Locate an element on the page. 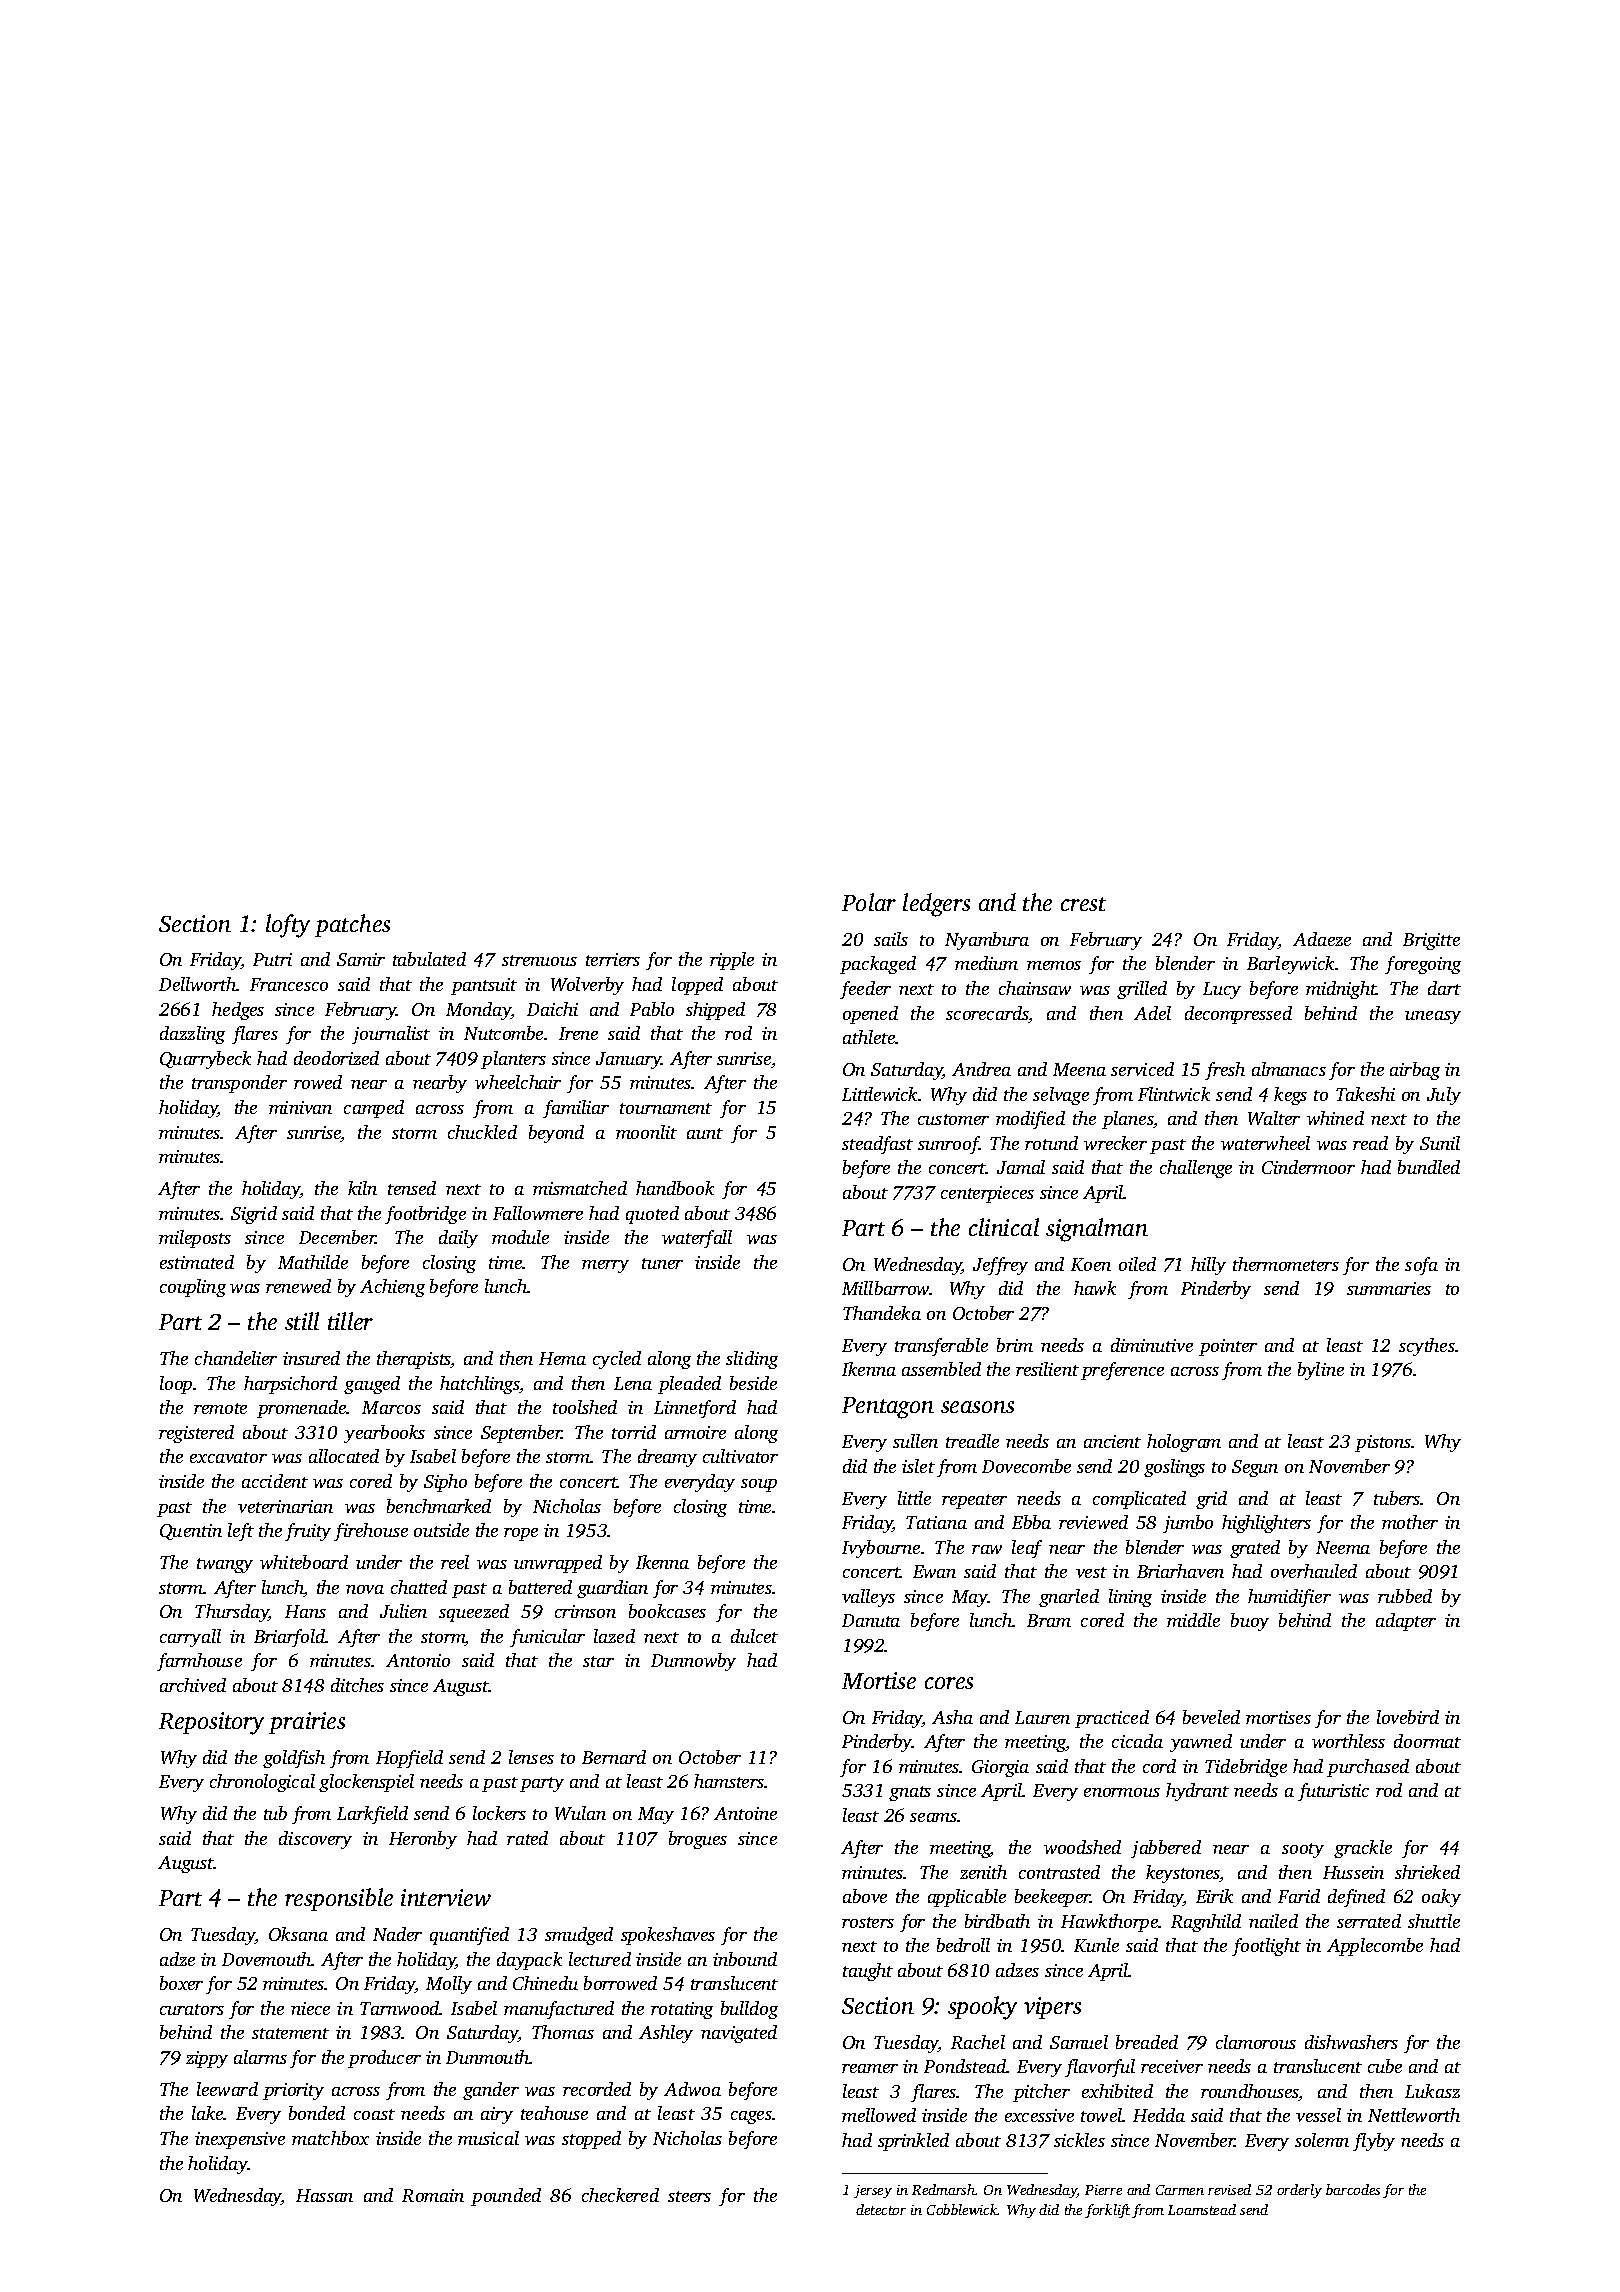 This image has height=2292, width=1620. byline is located at coordinates (1321, 1371).
